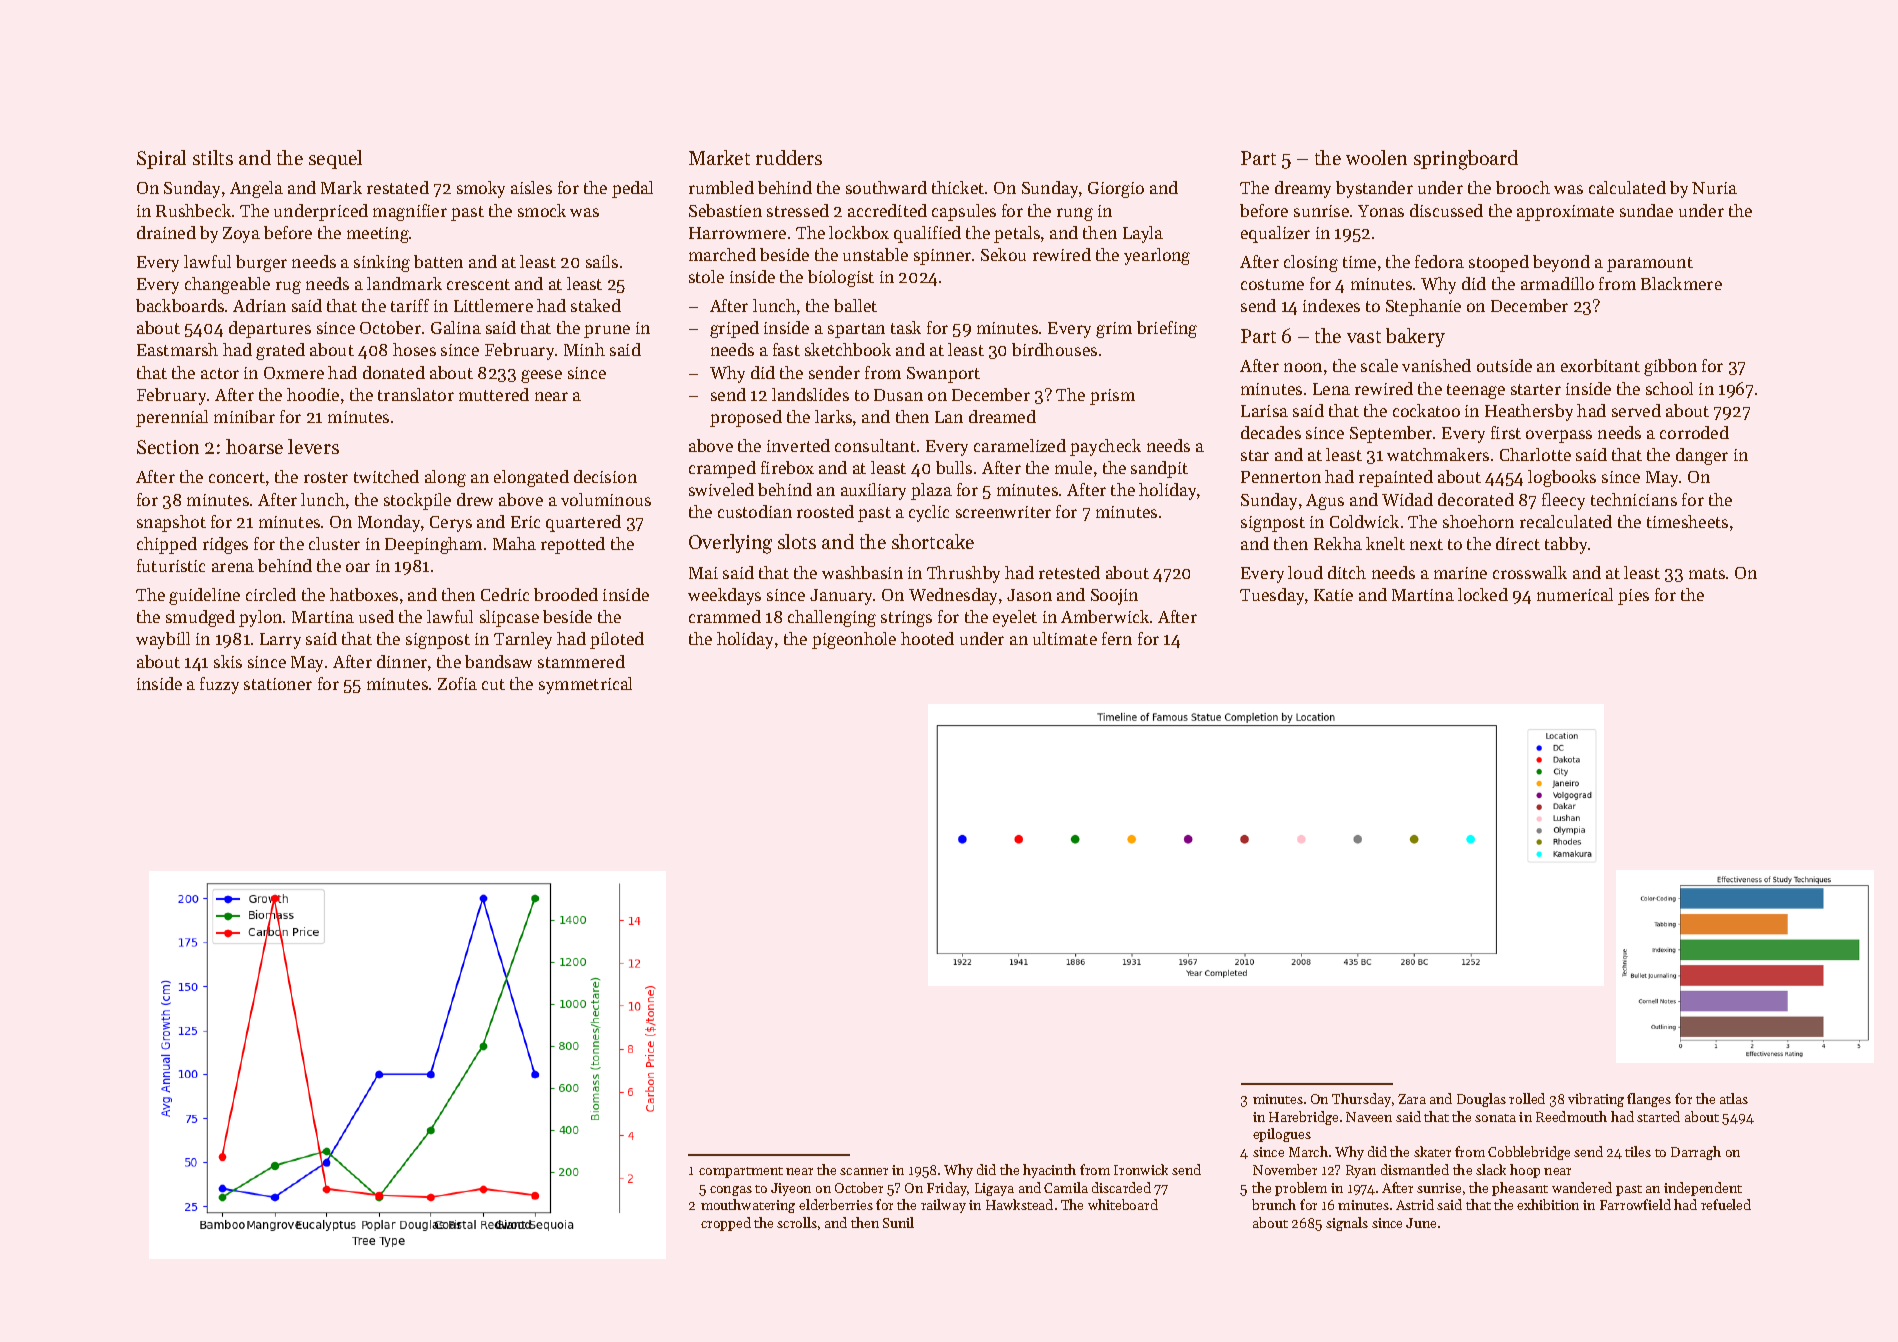  I want to click on staked, so click(596, 305).
